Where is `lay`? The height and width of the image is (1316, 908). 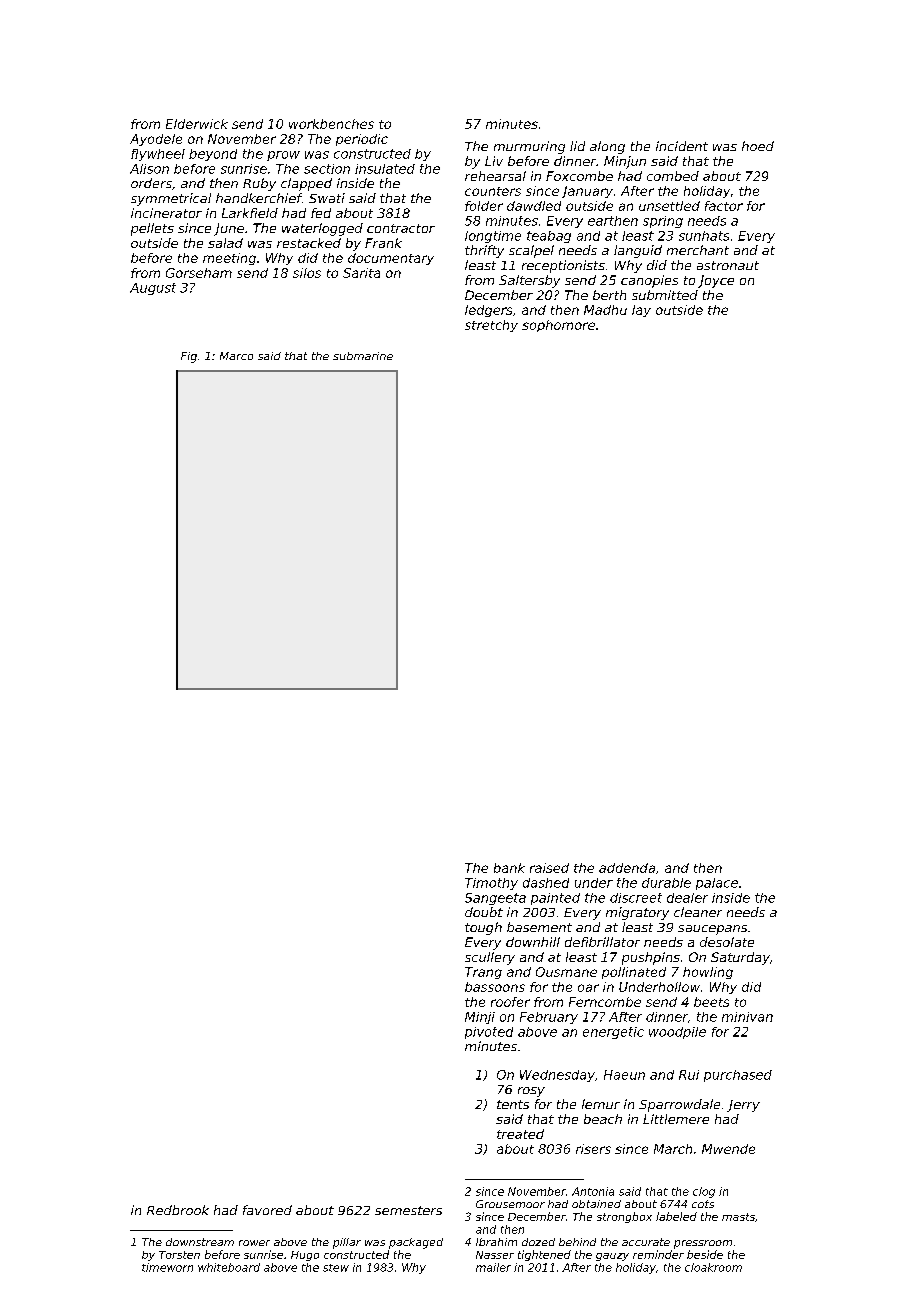 lay is located at coordinates (641, 311).
